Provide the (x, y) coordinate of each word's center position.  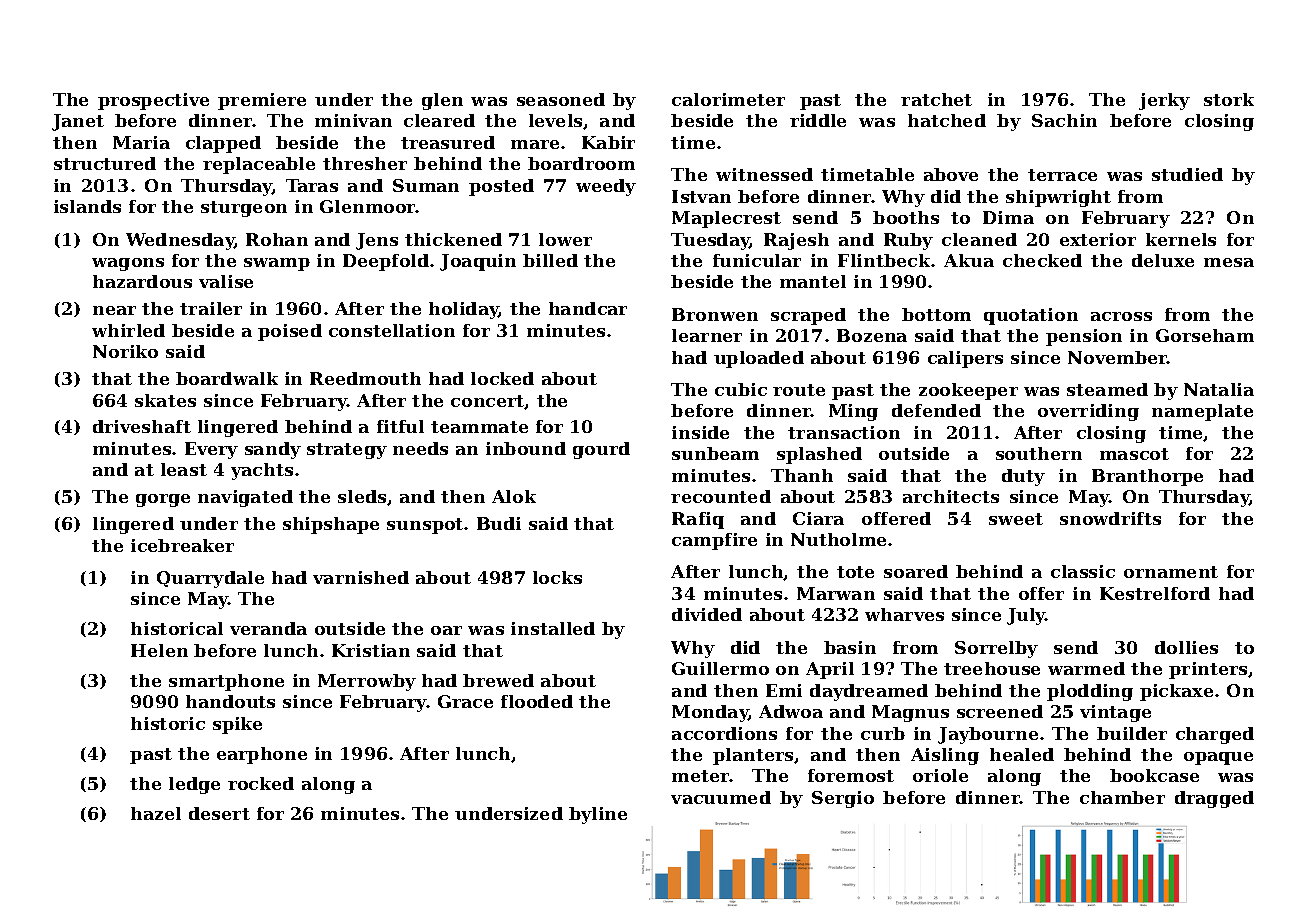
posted (501, 187)
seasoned (561, 99)
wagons (128, 264)
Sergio (843, 799)
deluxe (1163, 260)
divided (707, 614)
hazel (156, 813)
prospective (153, 101)
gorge (163, 500)
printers (1208, 670)
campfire (714, 541)
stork (1229, 99)
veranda (268, 628)
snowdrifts (1110, 518)
